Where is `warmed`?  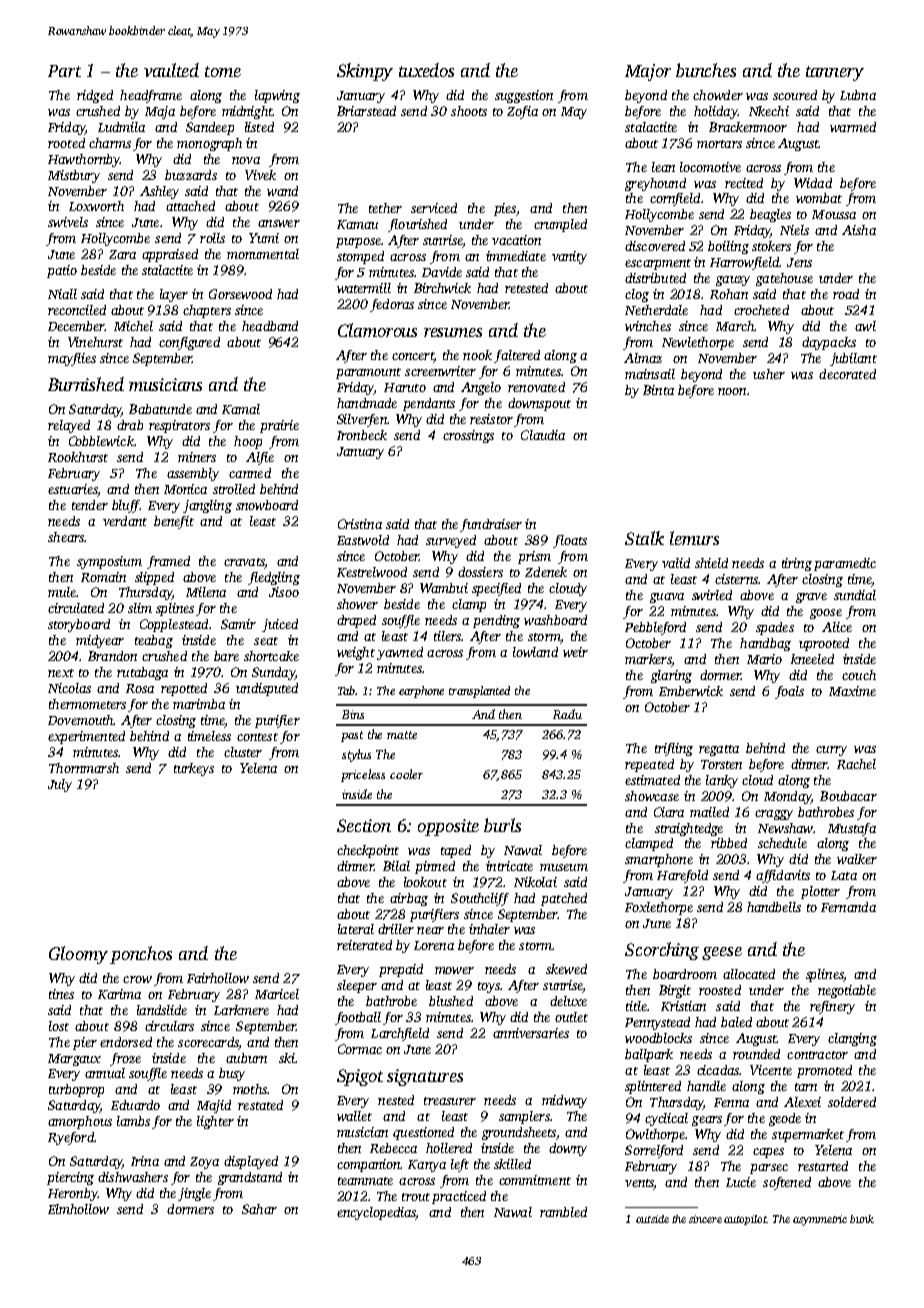 warmed is located at coordinates (853, 127).
